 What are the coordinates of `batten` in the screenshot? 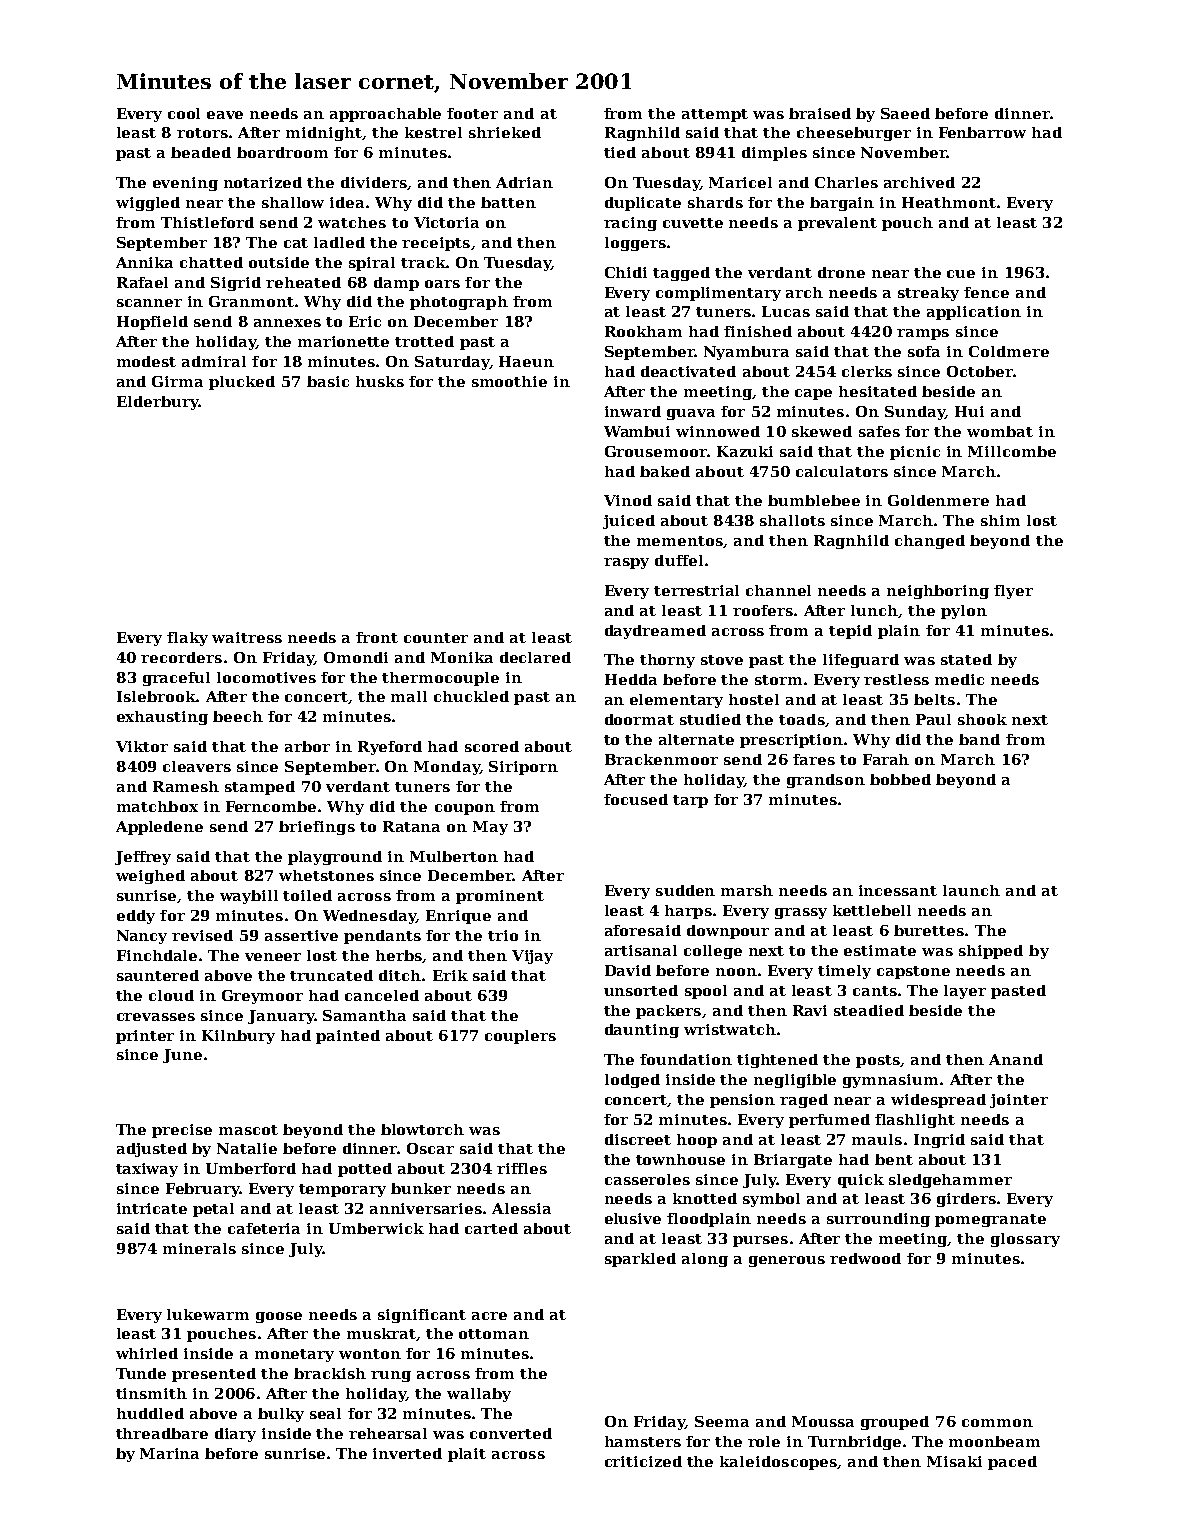 It's located at (508, 202).
